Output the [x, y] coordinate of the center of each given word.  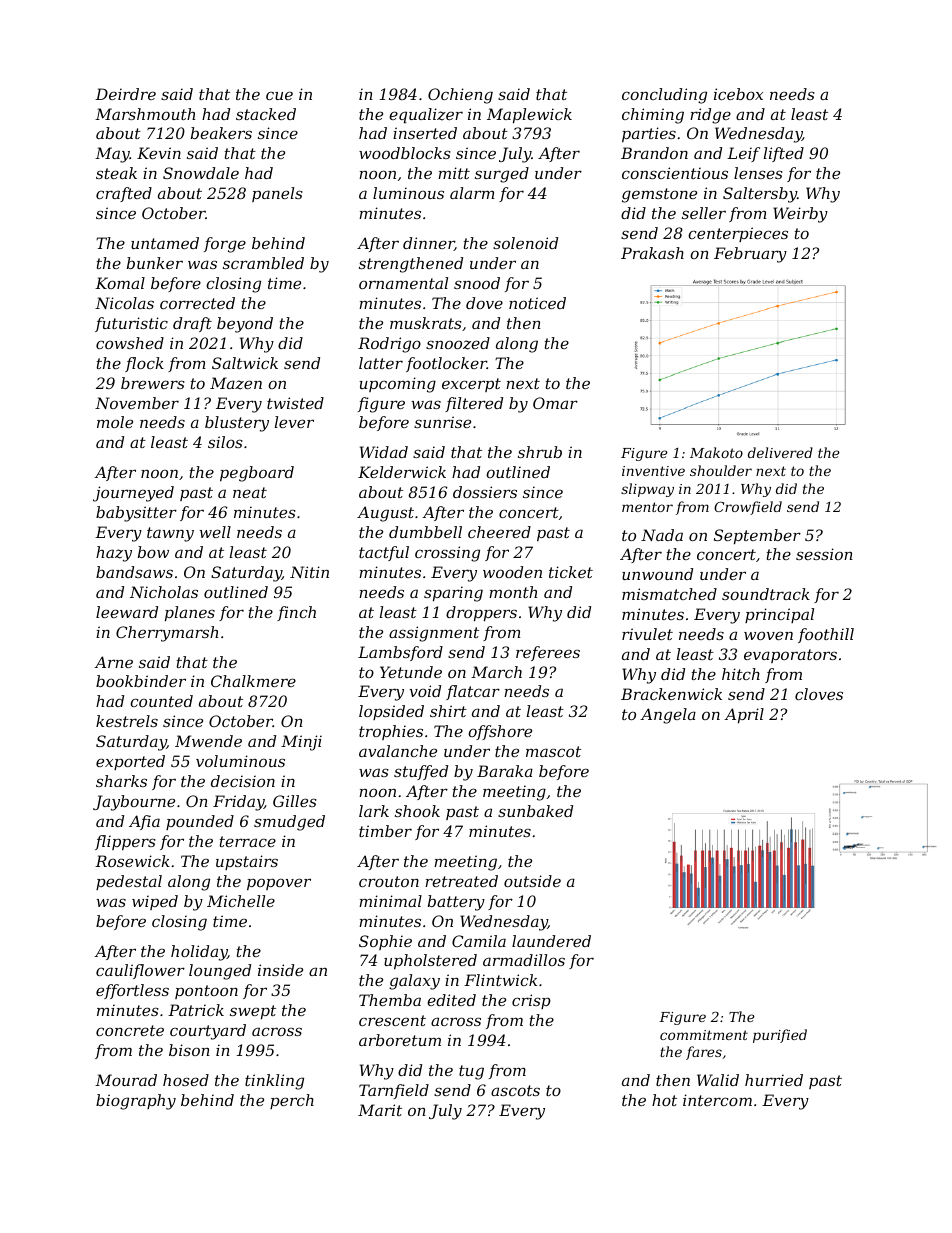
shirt [448, 711]
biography [136, 1102]
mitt [454, 173]
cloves [819, 694]
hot [664, 1100]
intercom [717, 1100]
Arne [113, 662]
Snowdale [201, 173]
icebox [738, 94]
